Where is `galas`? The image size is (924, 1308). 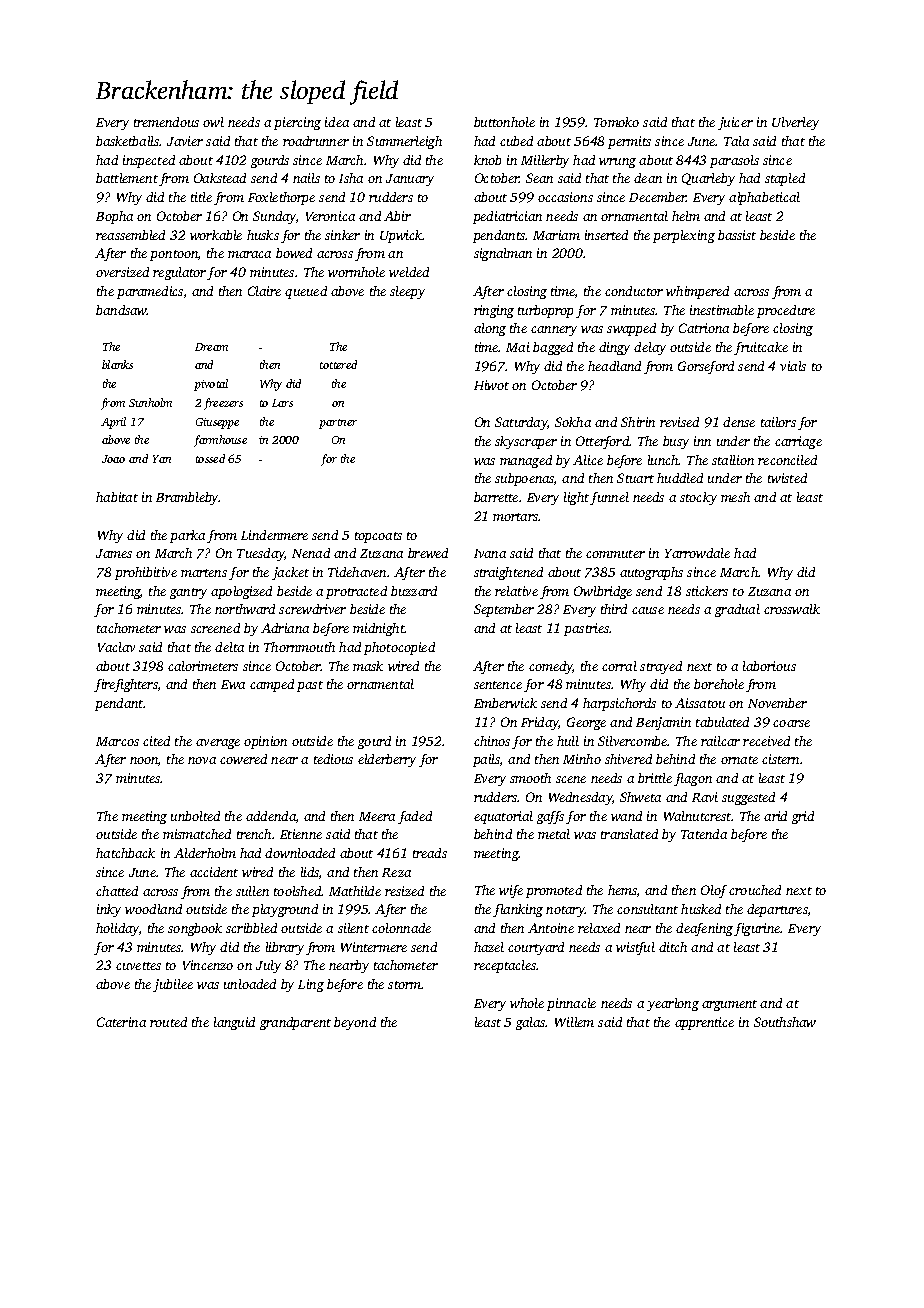
galas is located at coordinates (531, 1023).
